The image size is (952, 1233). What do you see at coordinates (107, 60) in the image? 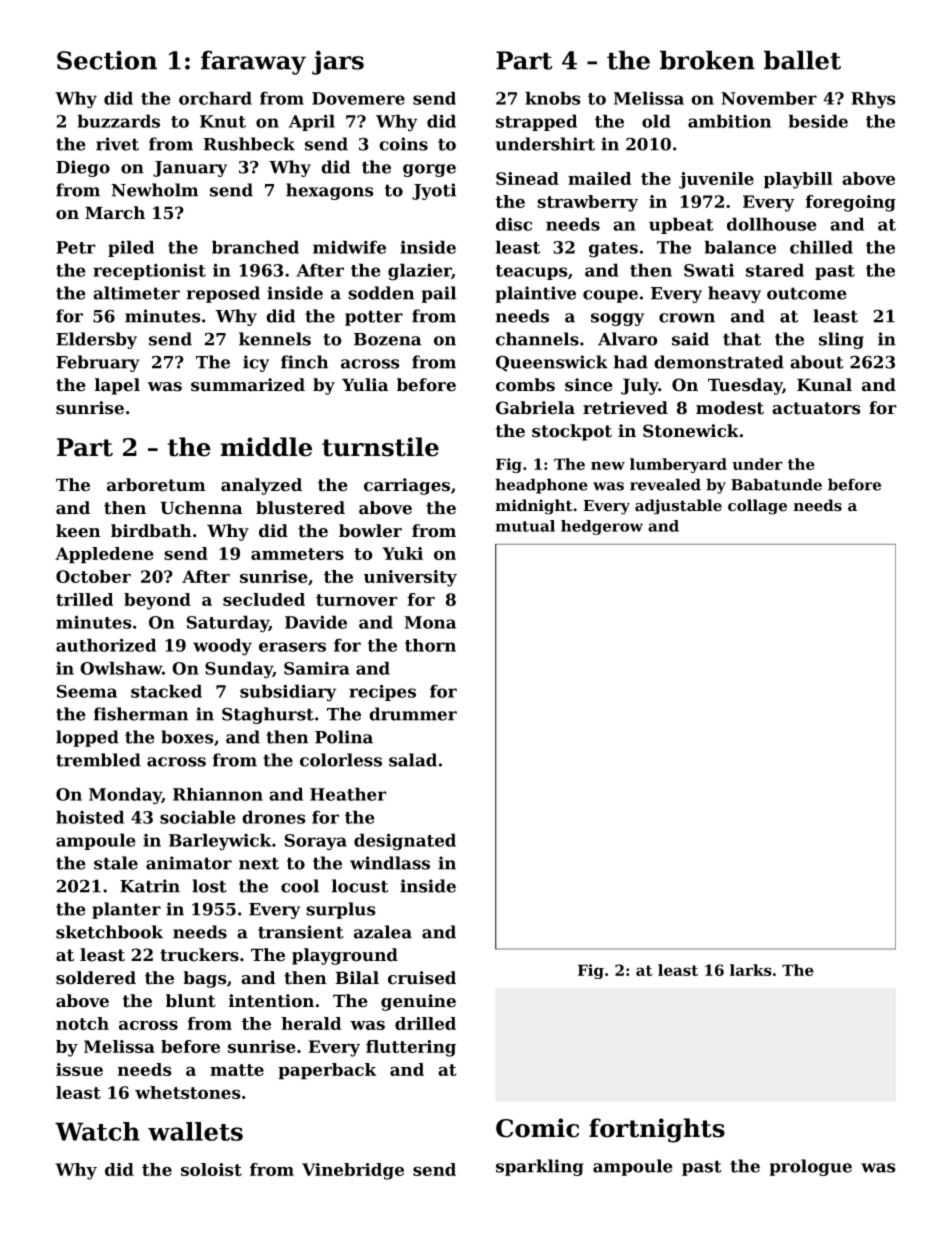
I see `Section` at bounding box center [107, 60].
